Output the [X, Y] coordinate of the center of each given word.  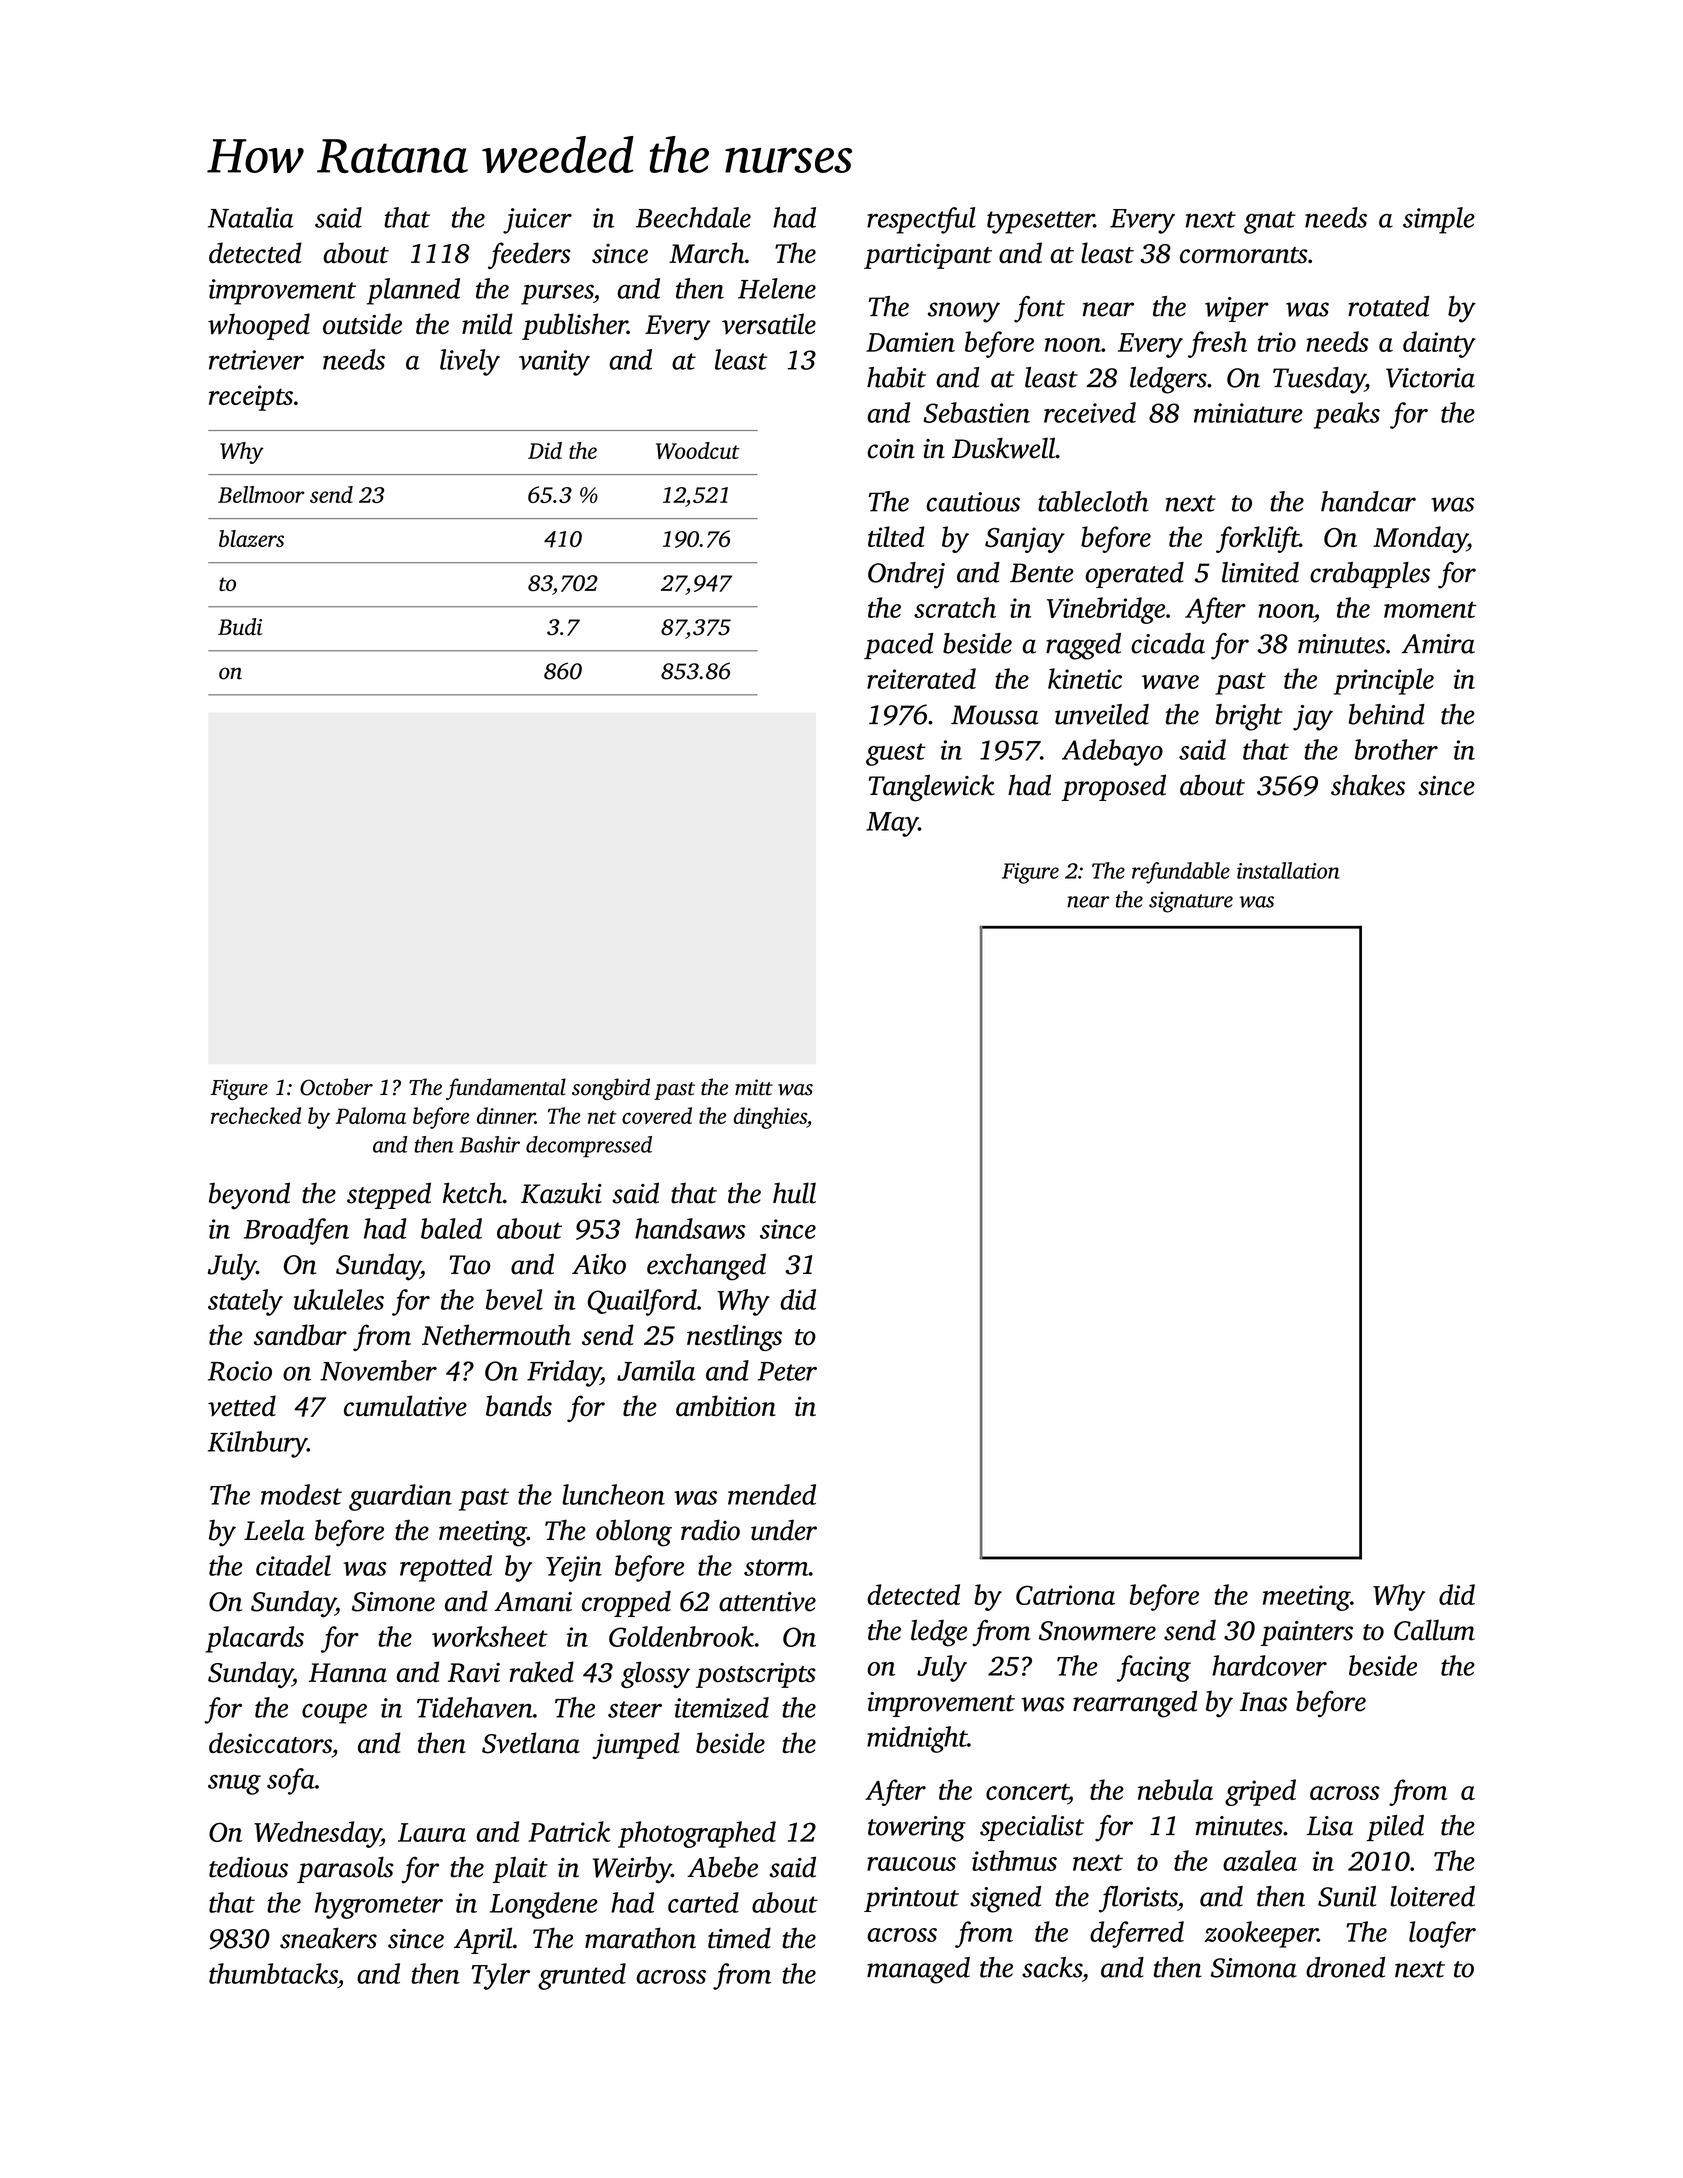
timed [739, 1938]
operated [1134, 575]
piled [1395, 1828]
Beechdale [693, 217]
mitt [754, 1087]
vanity [554, 363]
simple [1439, 220]
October [336, 1087]
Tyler [501, 1976]
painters [1306, 1633]
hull [794, 1193]
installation [1288, 870]
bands [519, 1405]
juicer [537, 221]
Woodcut [698, 450]
